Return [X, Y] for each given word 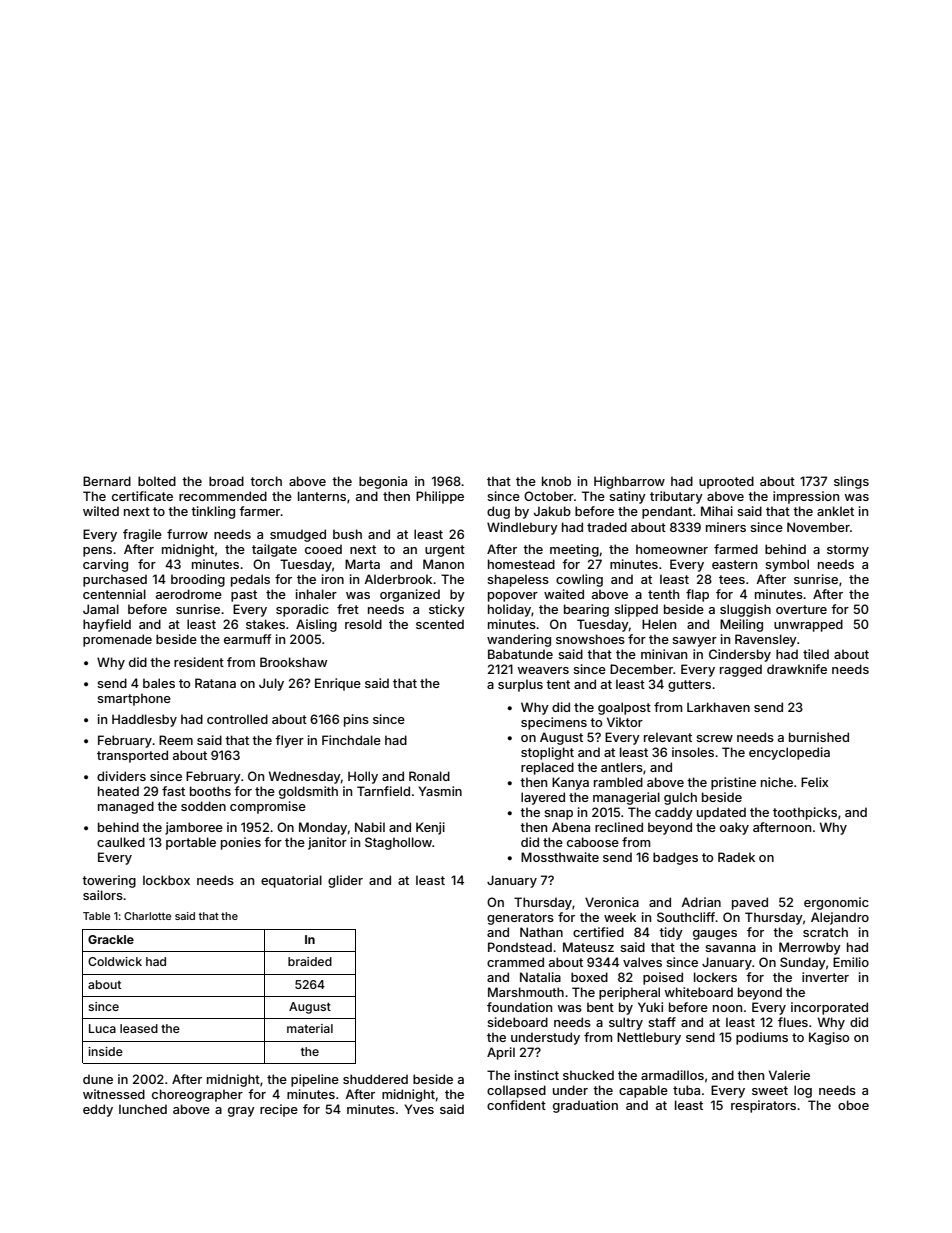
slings [851, 482]
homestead [521, 564]
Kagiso [829, 1038]
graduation [585, 1106]
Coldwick [115, 961]
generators [520, 919]
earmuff [247, 639]
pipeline [315, 1080]
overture [801, 609]
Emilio [851, 962]
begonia [383, 482]
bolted [157, 481]
